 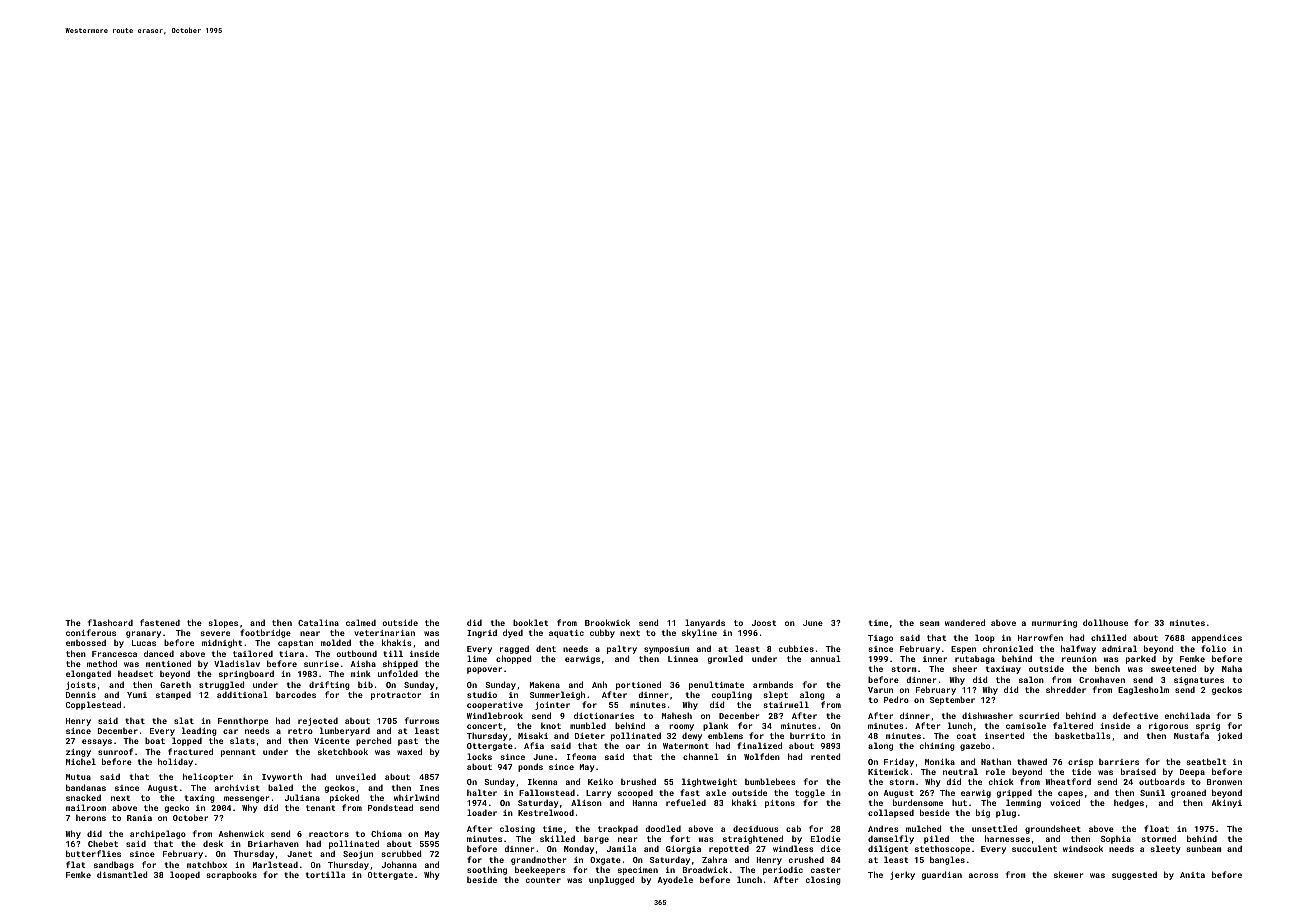 I want to click on sleety, so click(x=1165, y=849).
